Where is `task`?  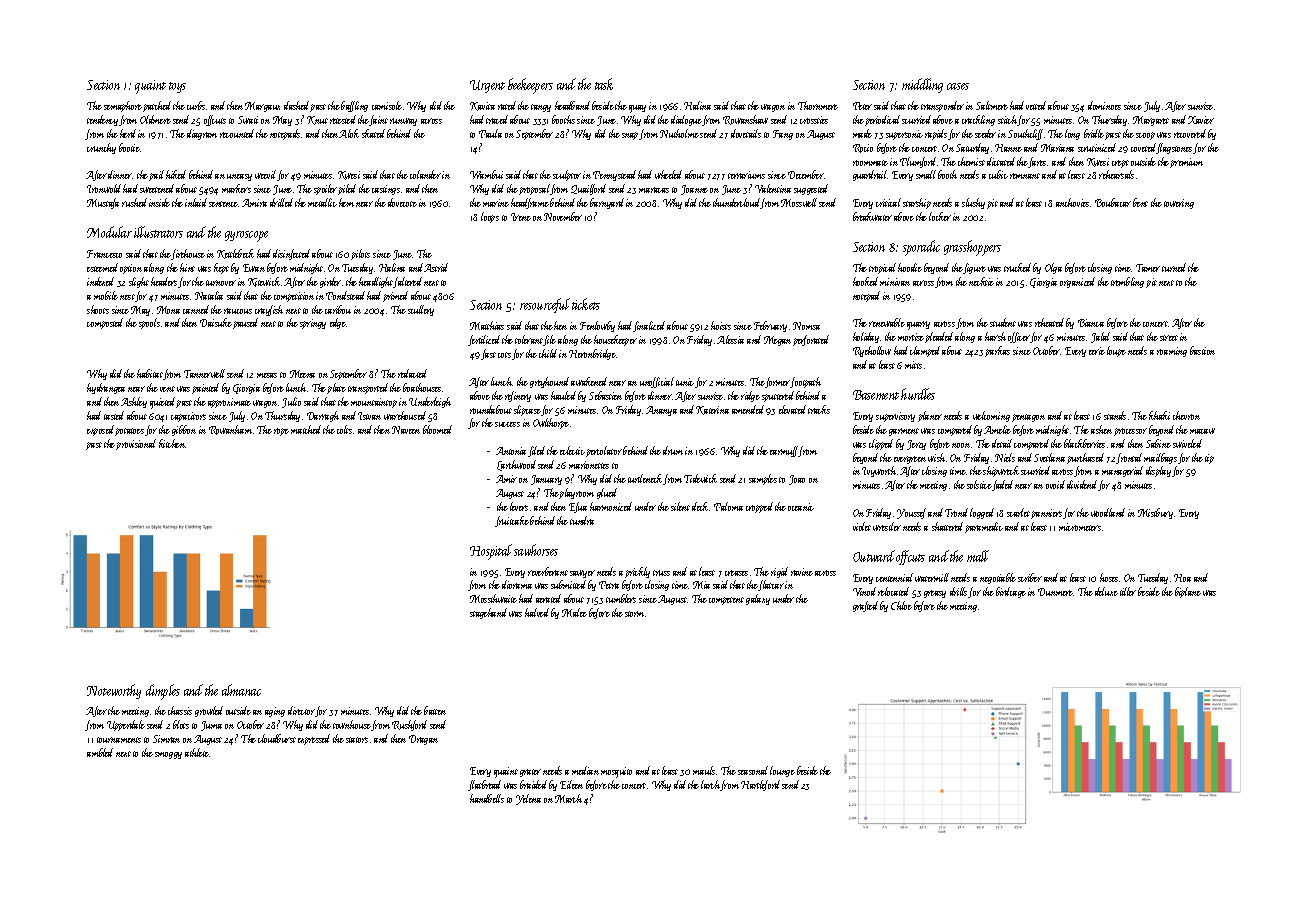
task is located at coordinates (604, 84).
